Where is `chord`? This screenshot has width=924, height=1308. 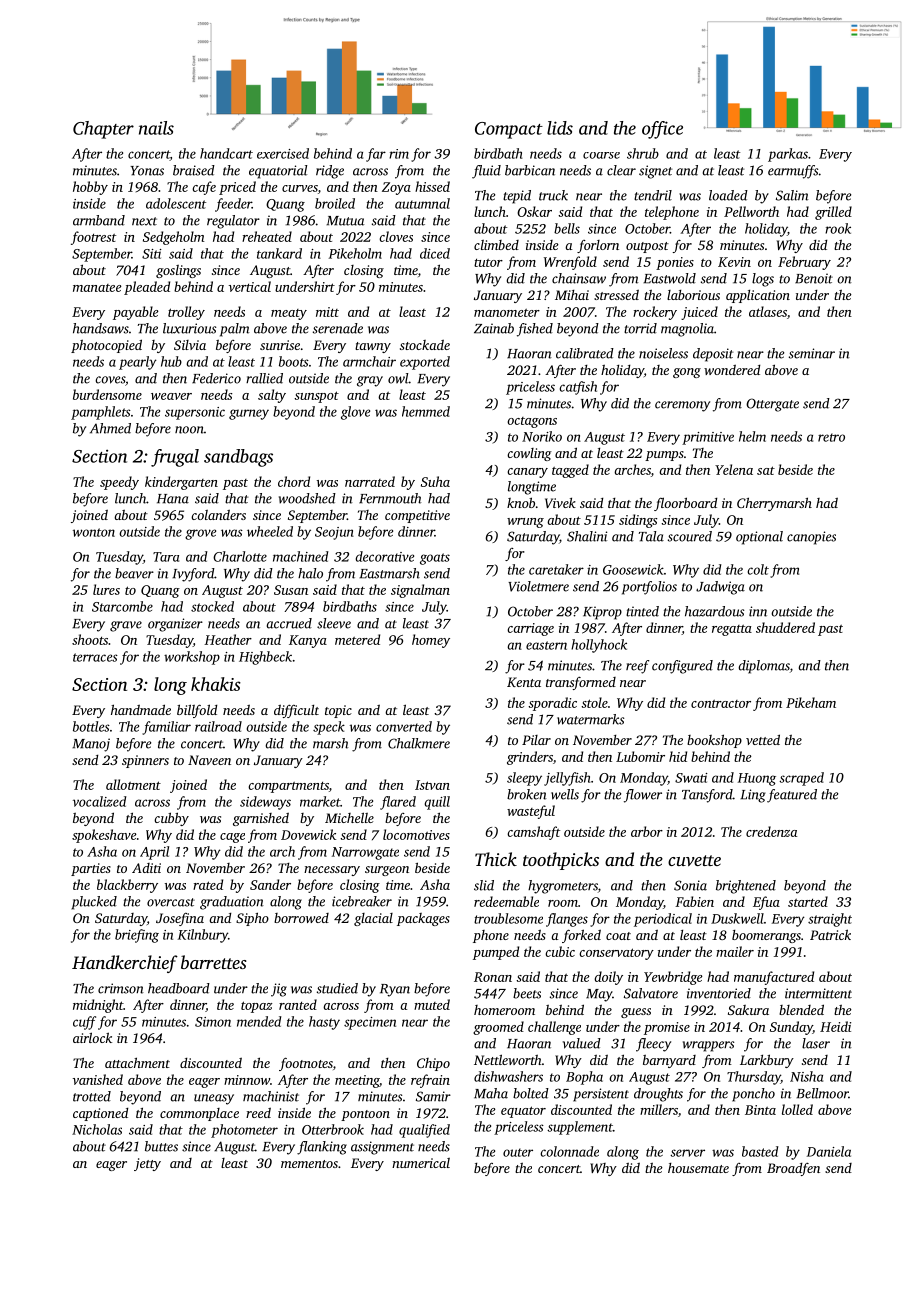
chord is located at coordinates (294, 481).
